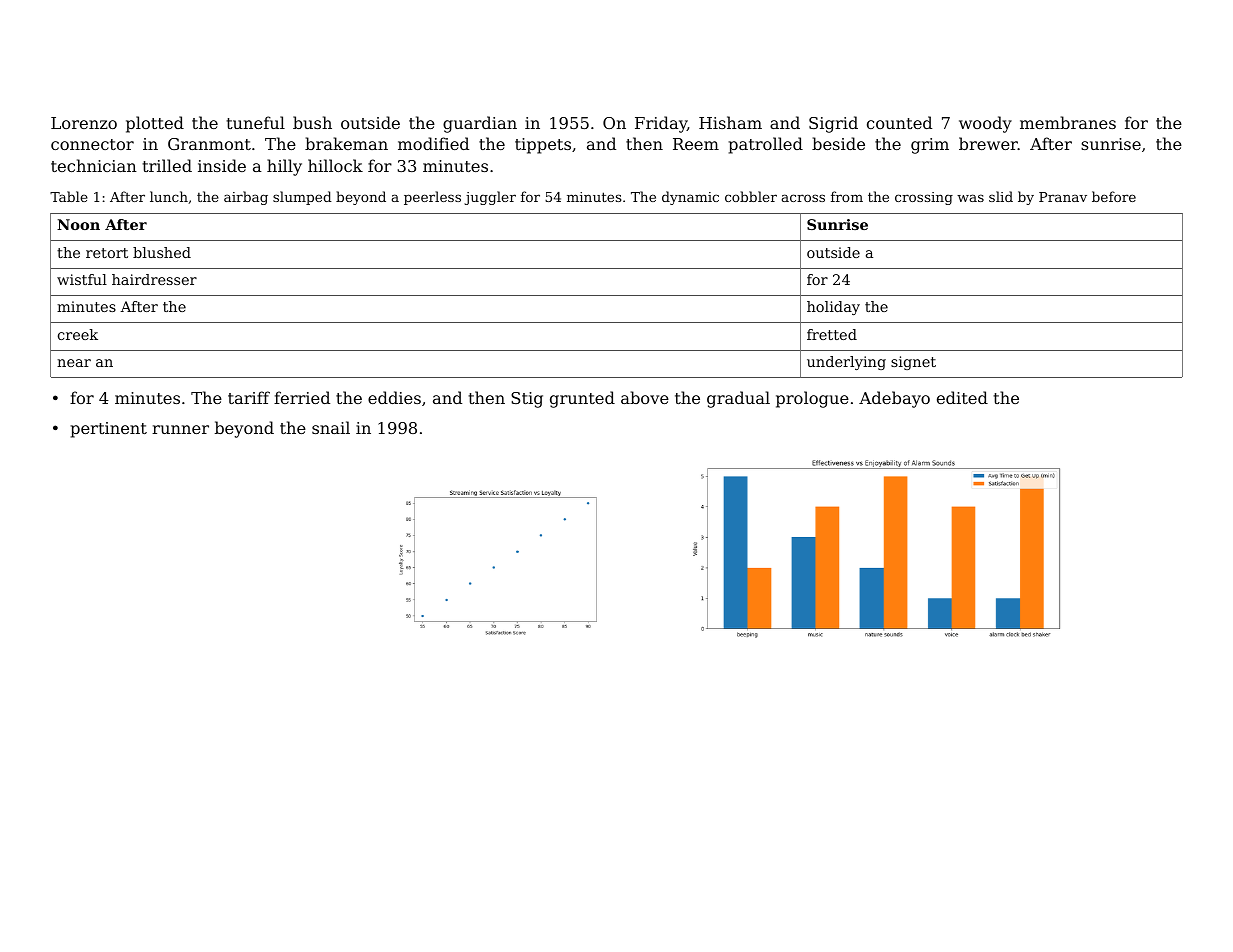 This page has height=952, width=1233. I want to click on Hisham, so click(730, 122).
